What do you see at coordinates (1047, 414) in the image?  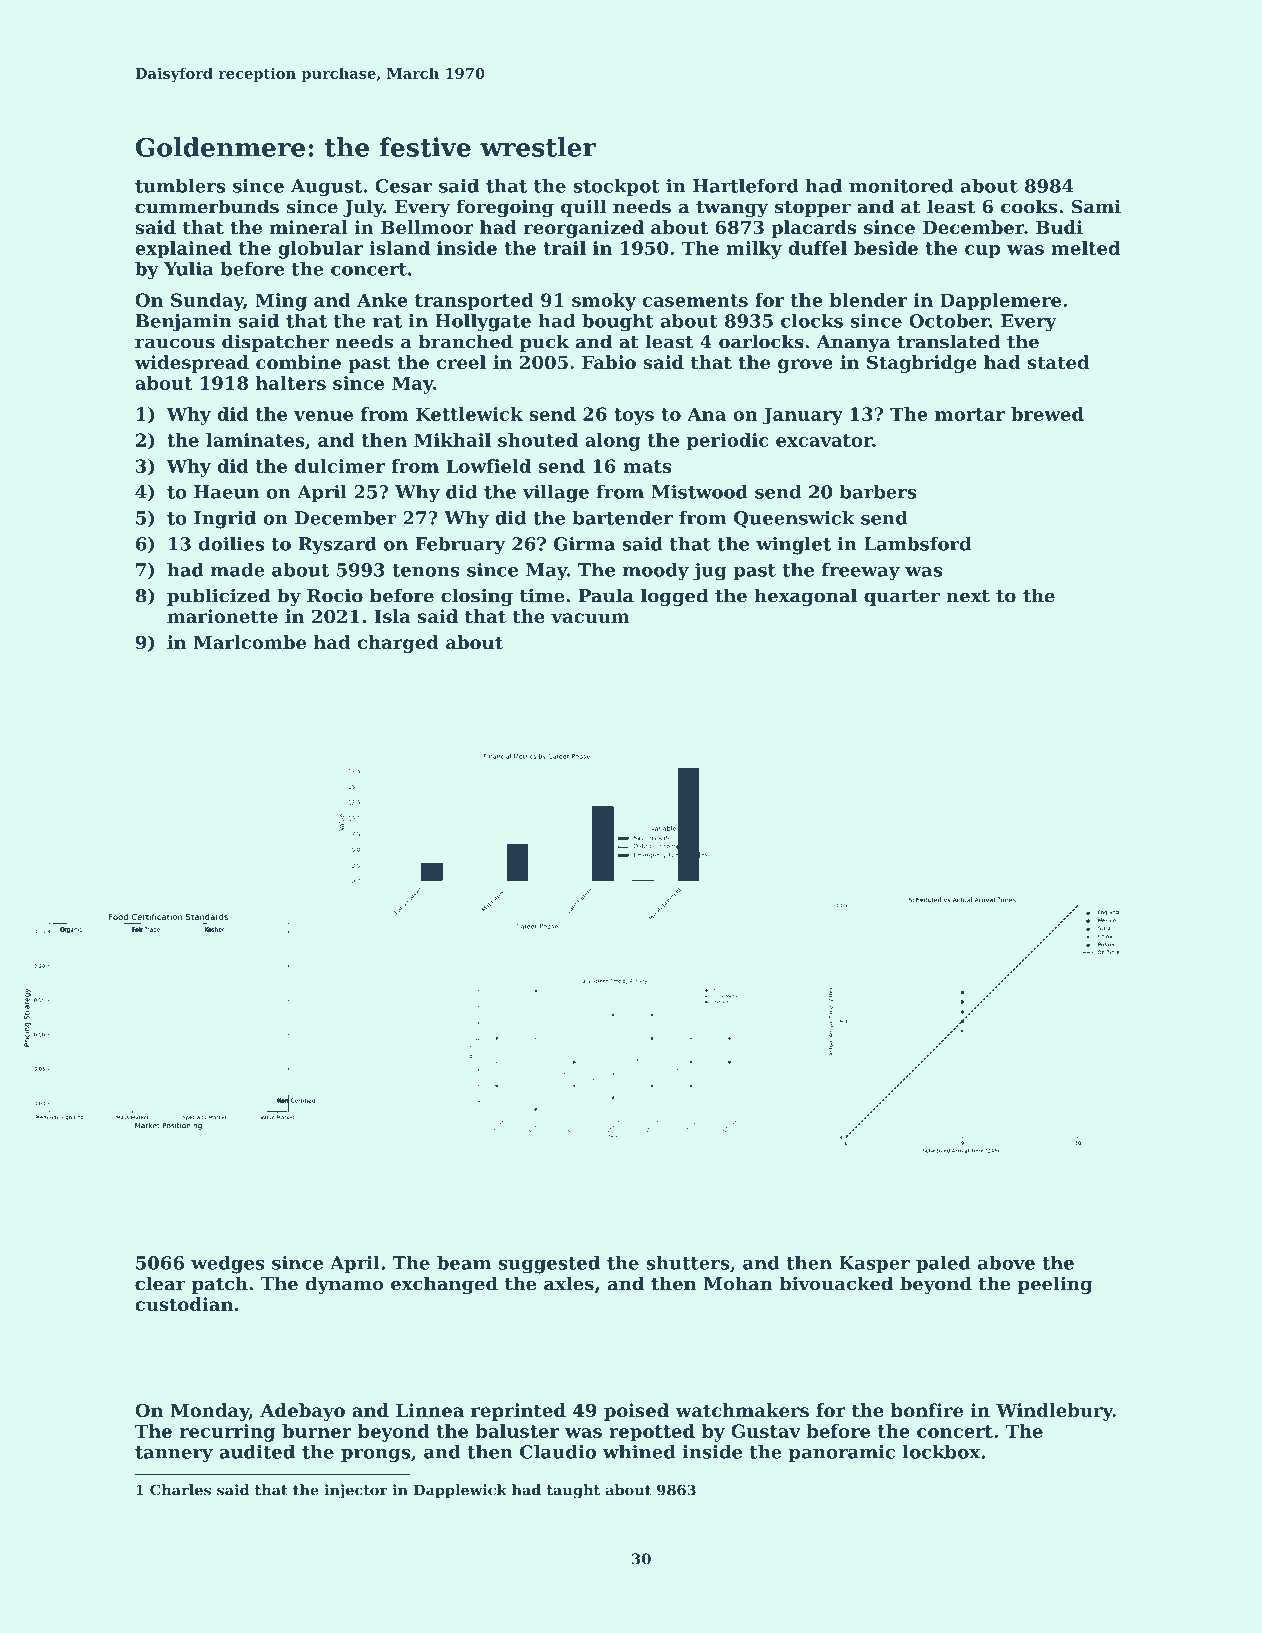 I see `brewed` at bounding box center [1047, 414].
